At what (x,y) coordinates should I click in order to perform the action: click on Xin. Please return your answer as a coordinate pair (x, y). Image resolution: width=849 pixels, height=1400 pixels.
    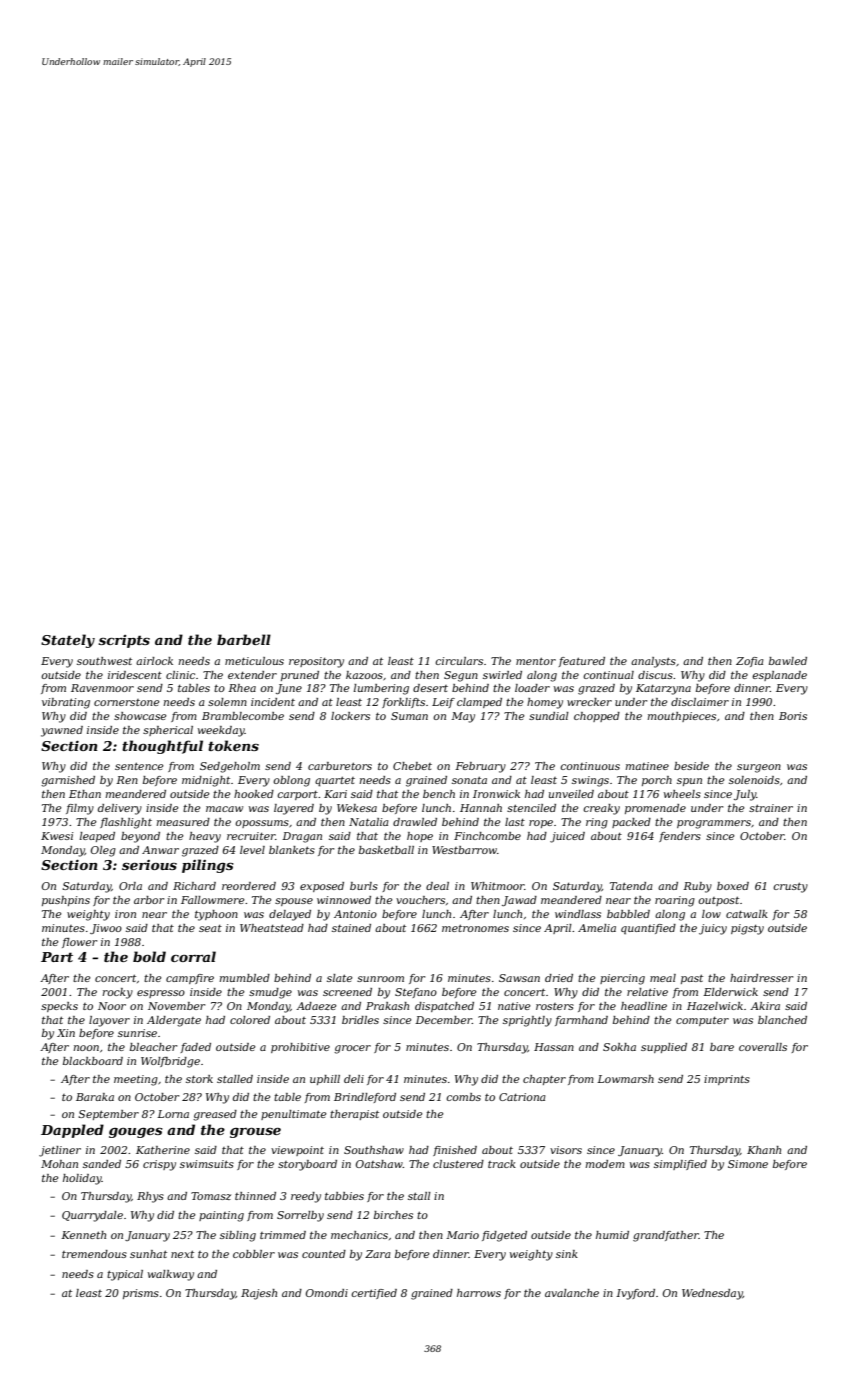
    Looking at the image, I should click on (66, 1033).
